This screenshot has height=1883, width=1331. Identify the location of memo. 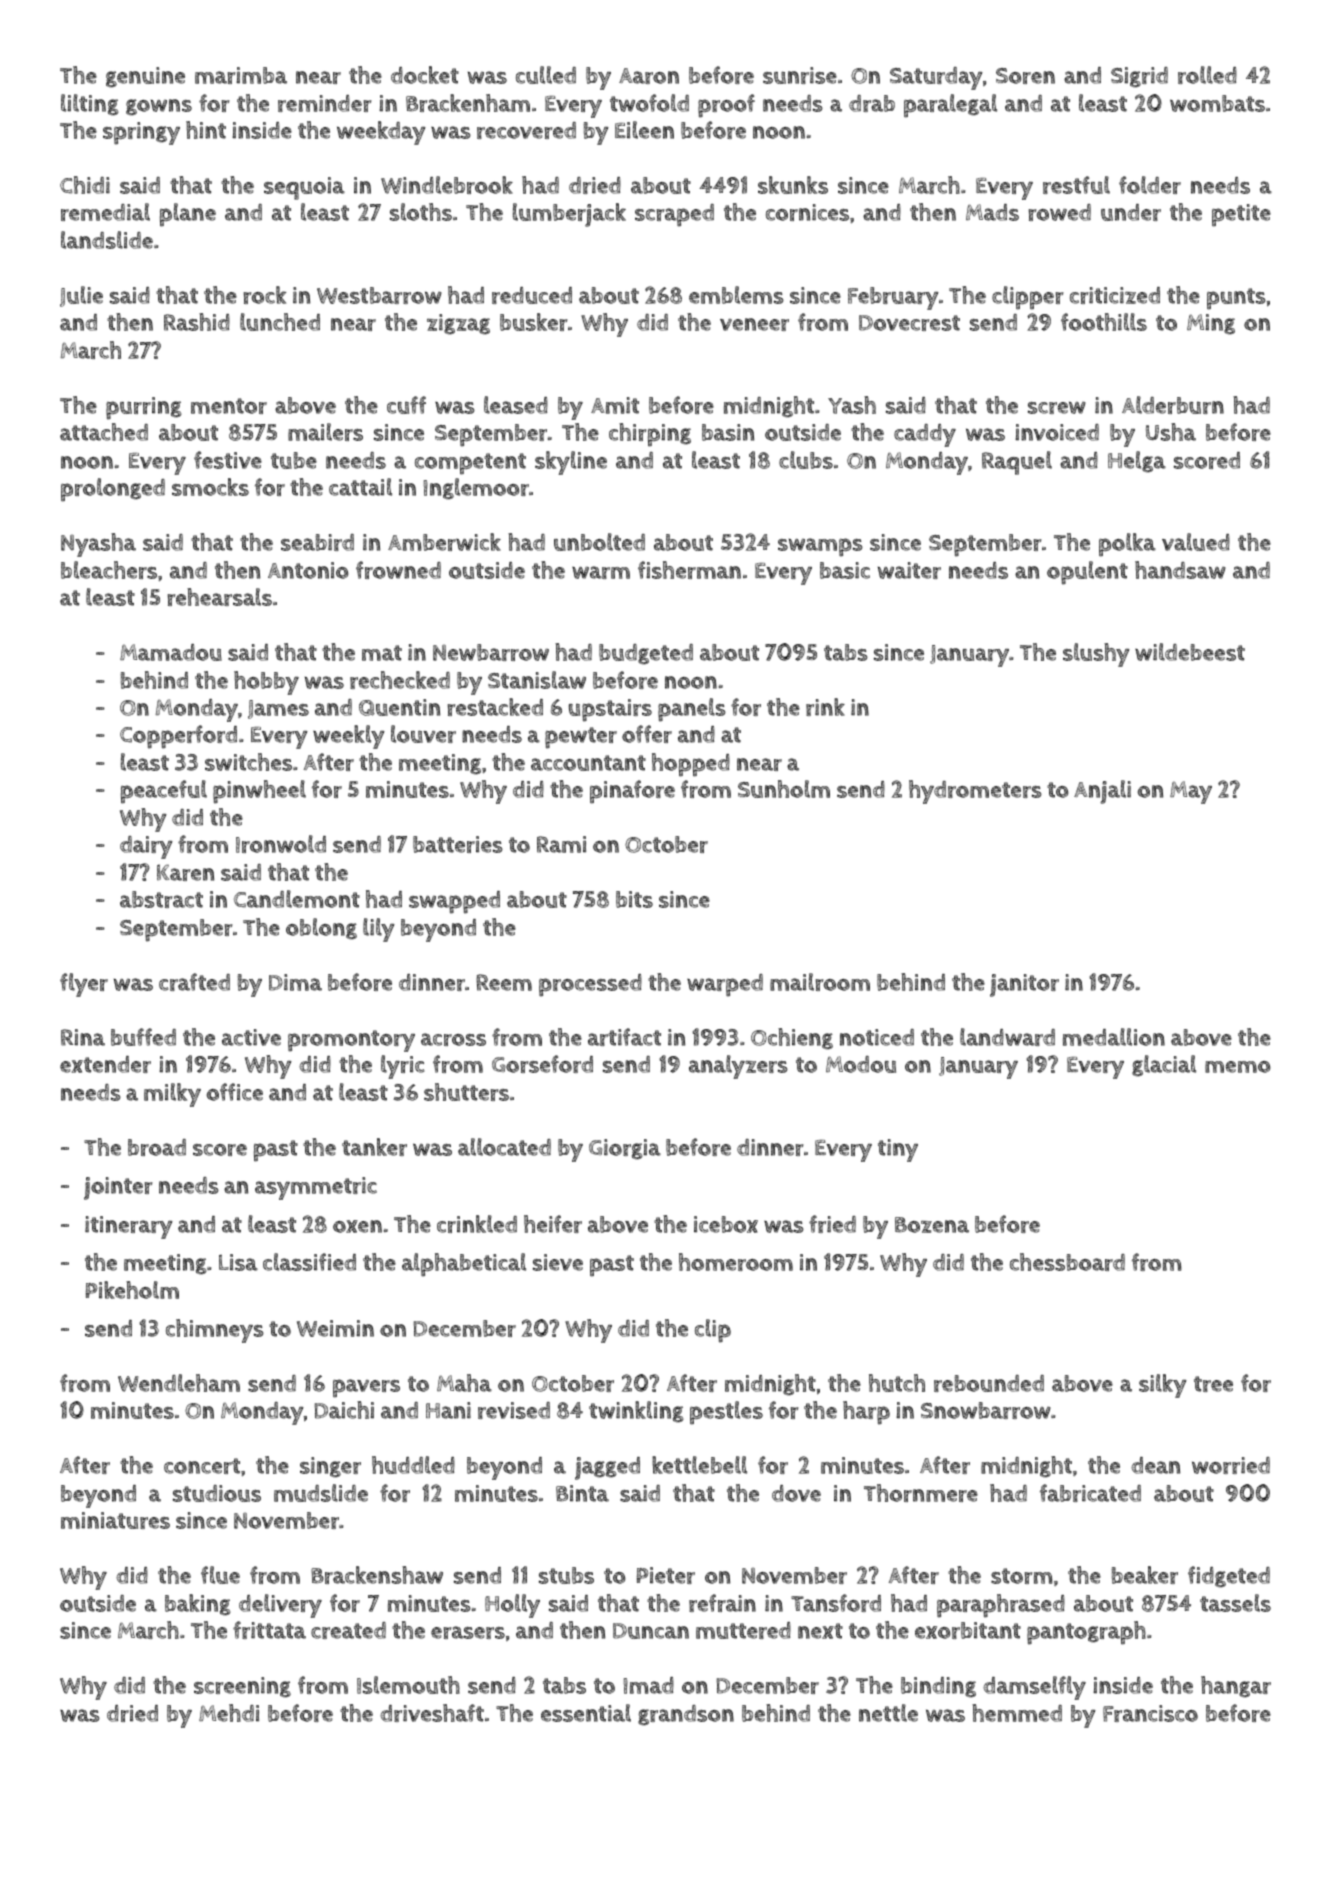
(1238, 1067).
